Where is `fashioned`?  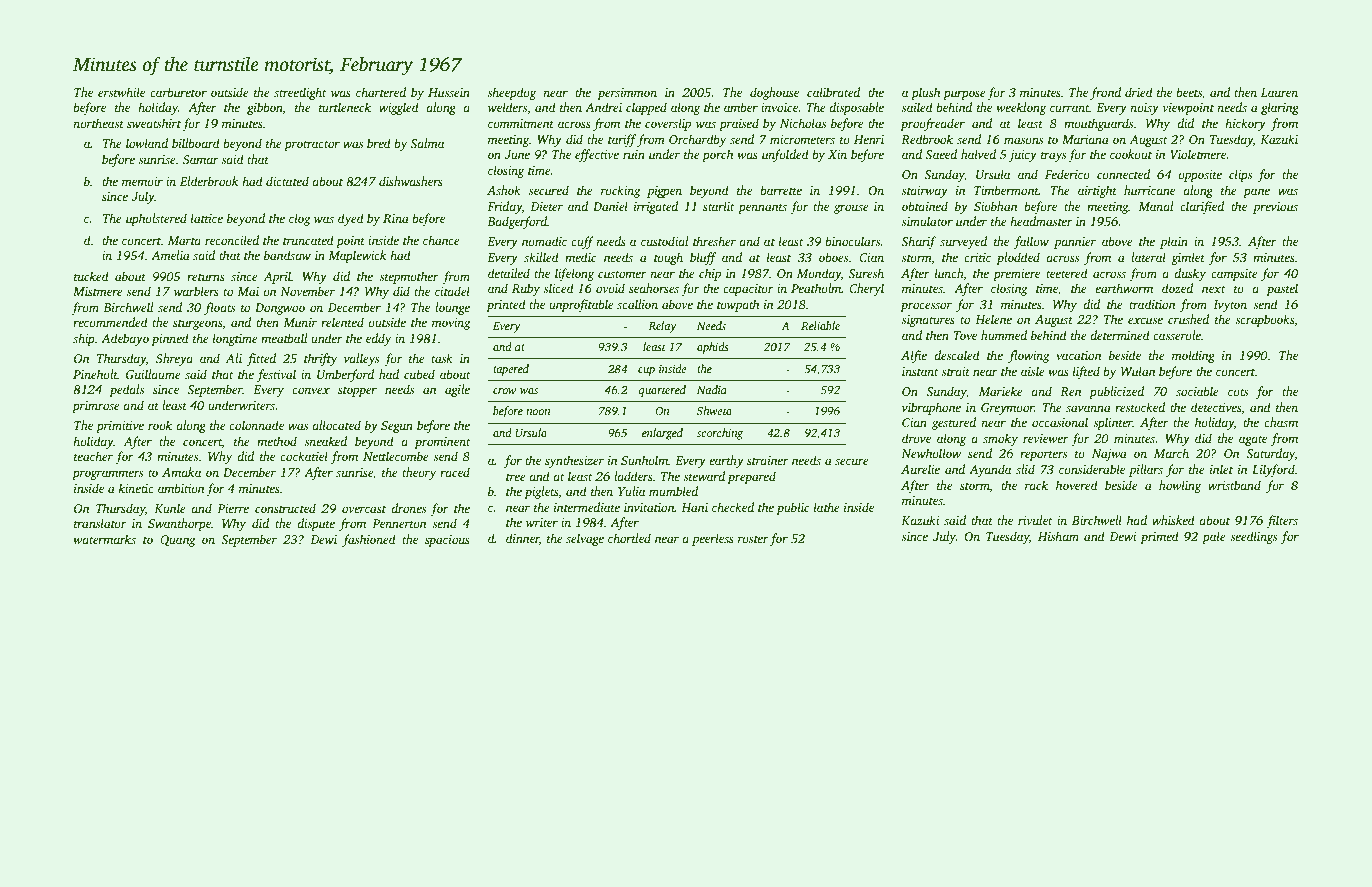 fashioned is located at coordinates (369, 540).
